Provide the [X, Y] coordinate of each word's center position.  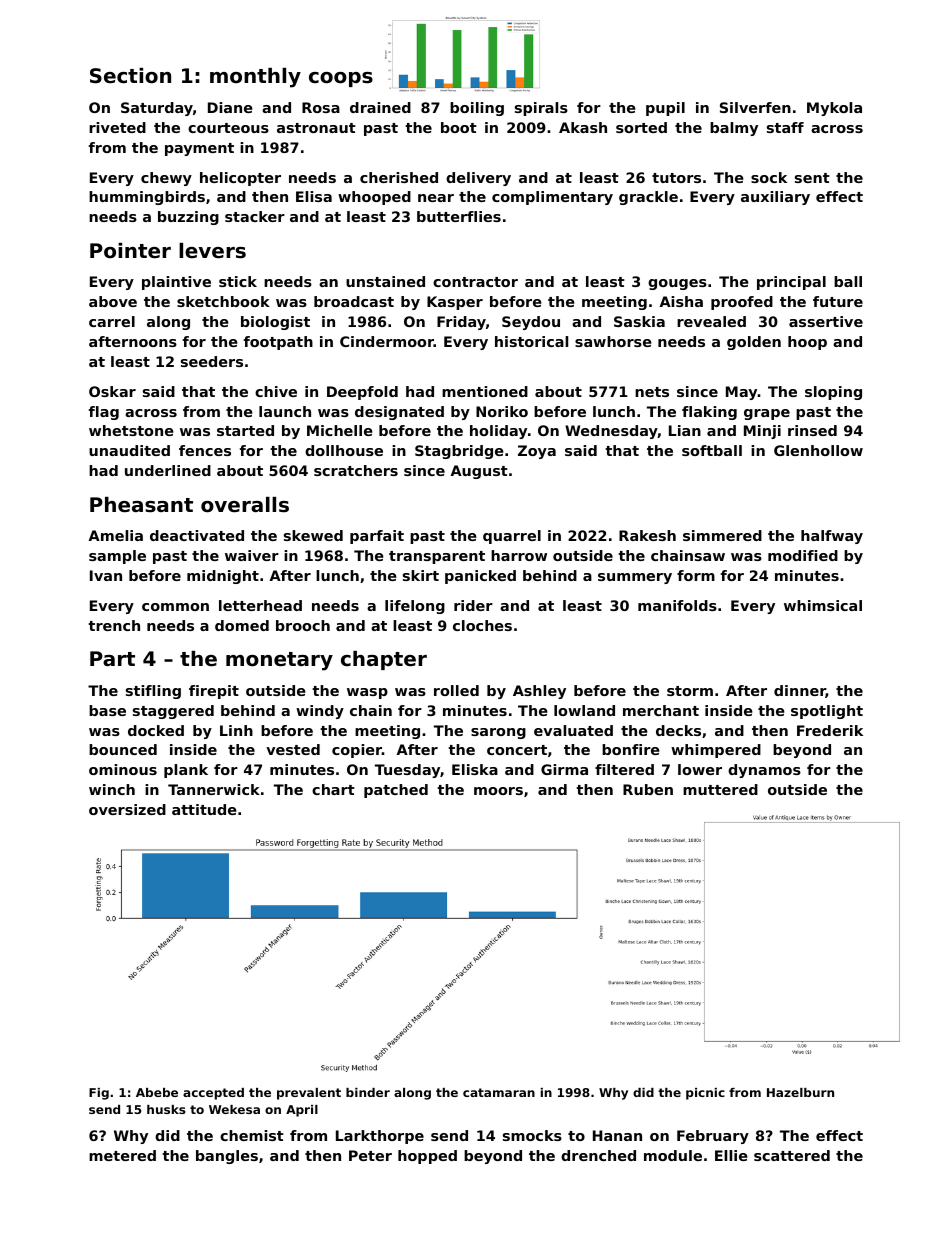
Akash [583, 127]
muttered [720, 789]
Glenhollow [818, 450]
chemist [252, 1135]
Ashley [539, 692]
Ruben [648, 789]
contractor [475, 282]
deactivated [197, 535]
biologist [275, 323]
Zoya [537, 452]
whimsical [823, 605]
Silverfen [755, 107]
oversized [127, 809]
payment [199, 149]
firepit [214, 692]
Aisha [681, 301]
